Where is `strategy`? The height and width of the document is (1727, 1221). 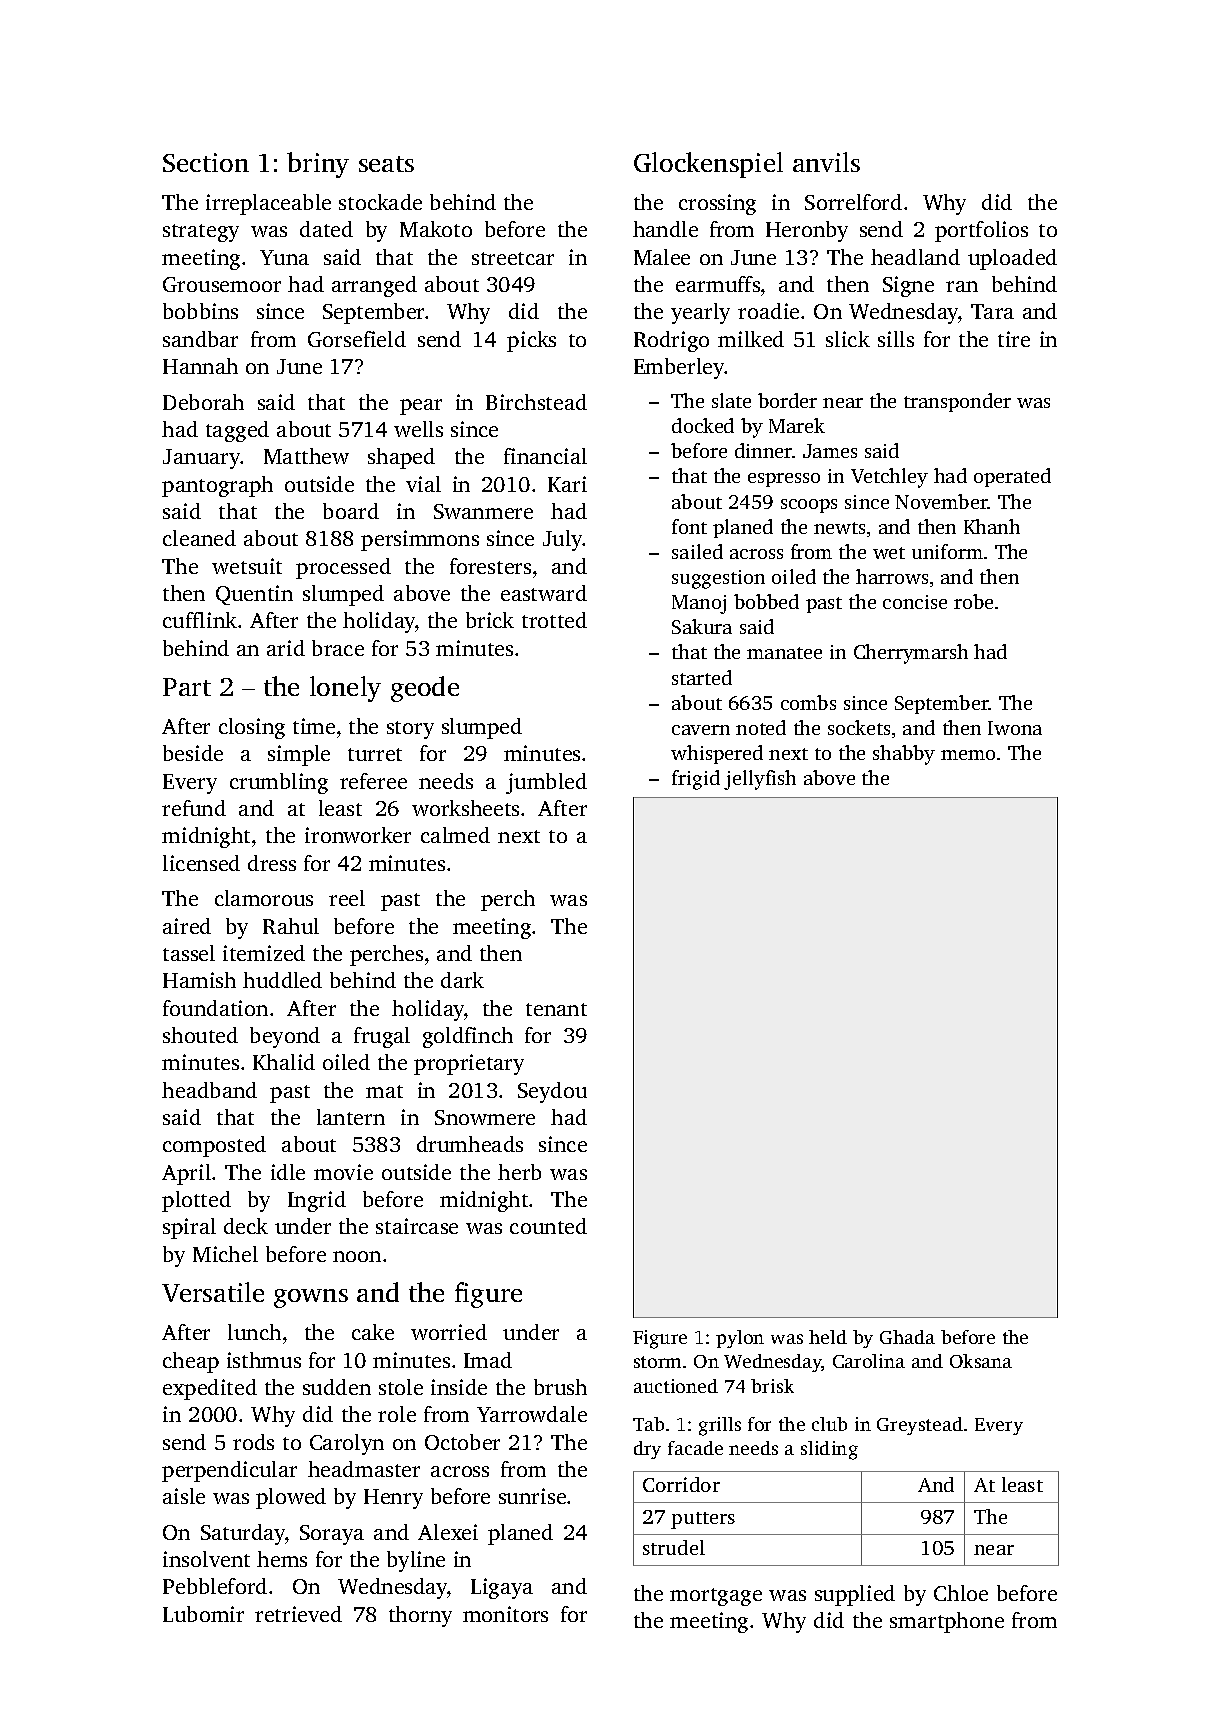
strategy is located at coordinates (201, 233).
